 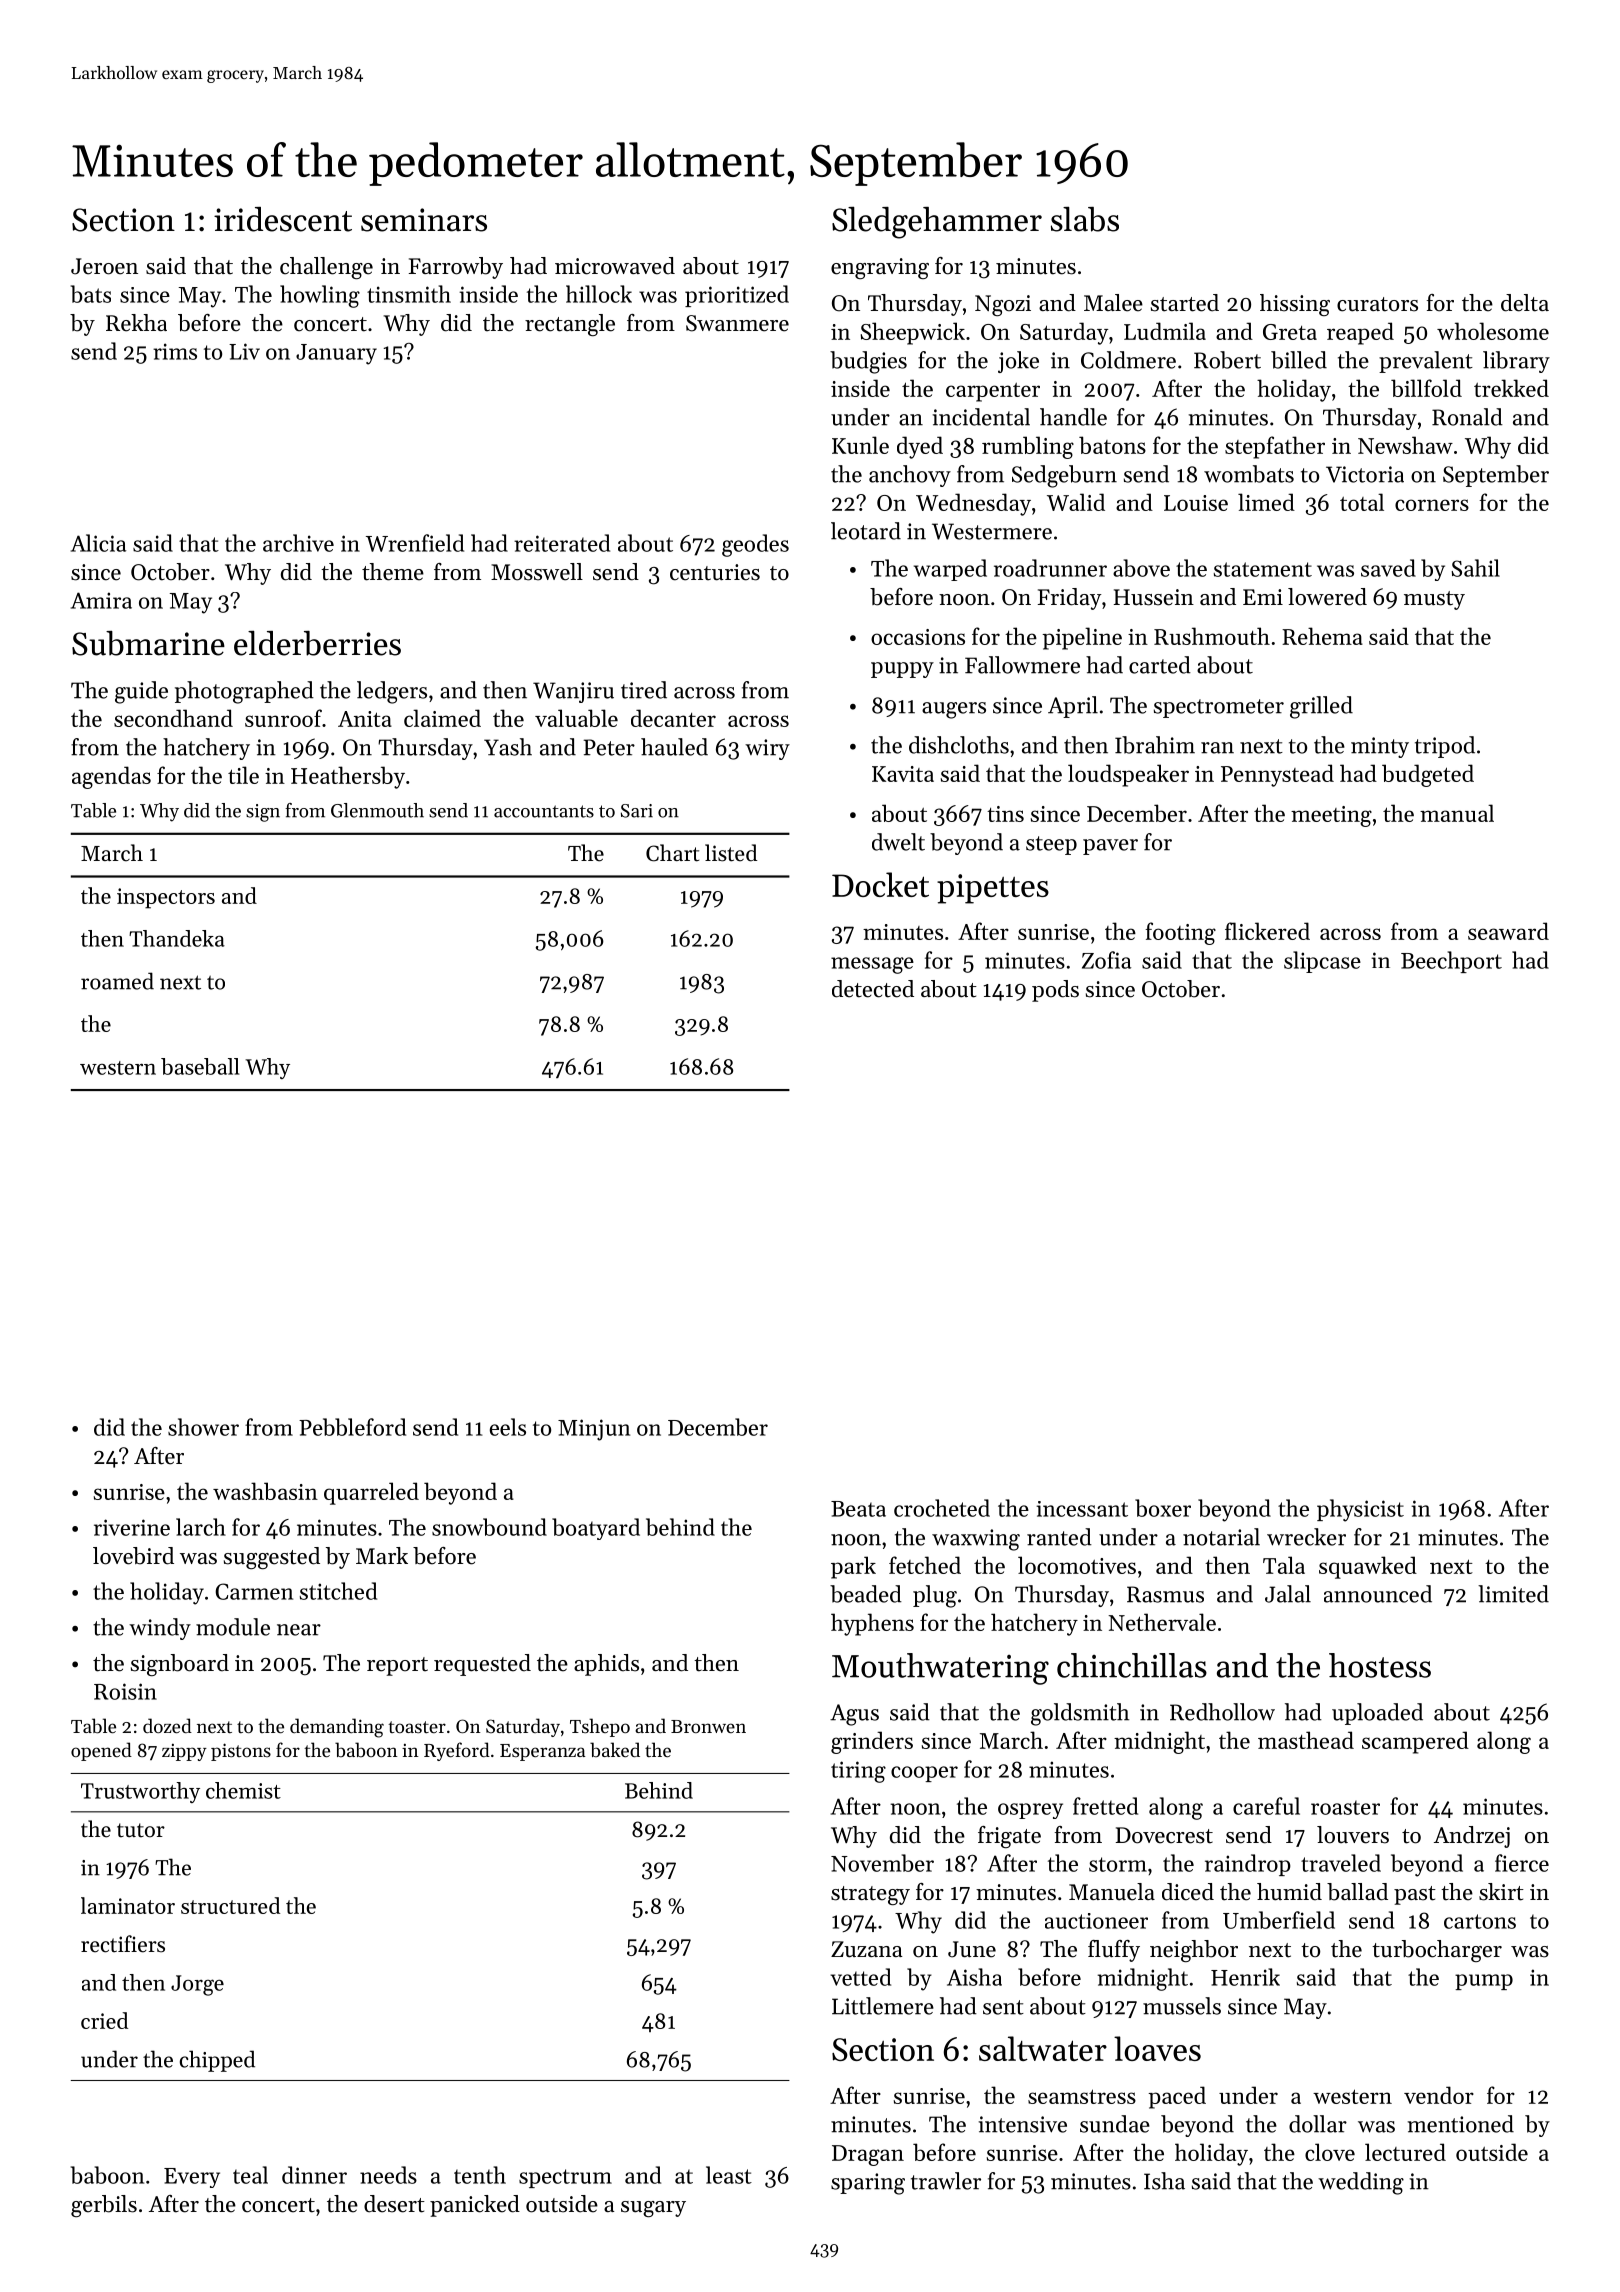 I want to click on Minjun, so click(x=594, y=1430).
